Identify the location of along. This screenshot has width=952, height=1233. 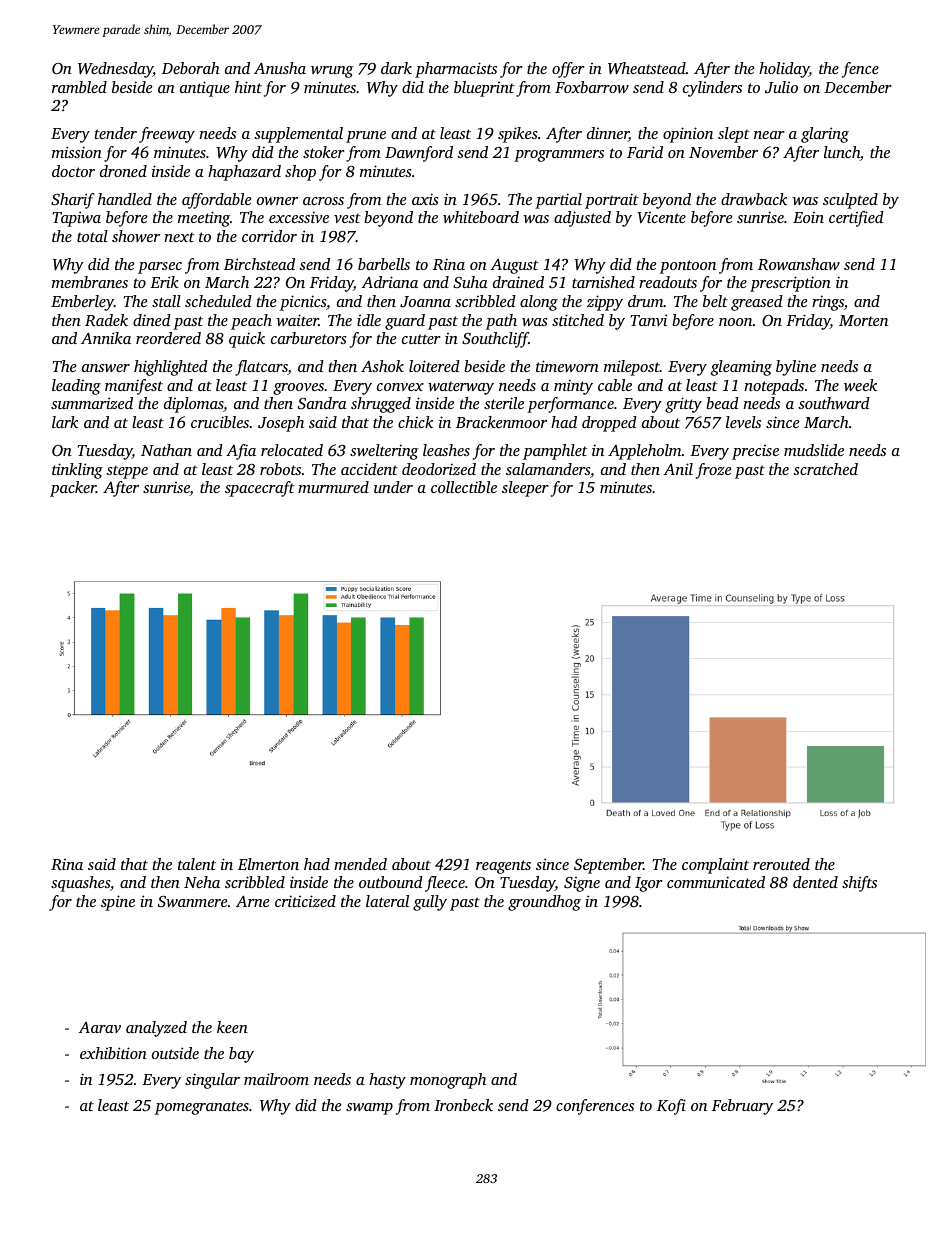
(539, 303).
